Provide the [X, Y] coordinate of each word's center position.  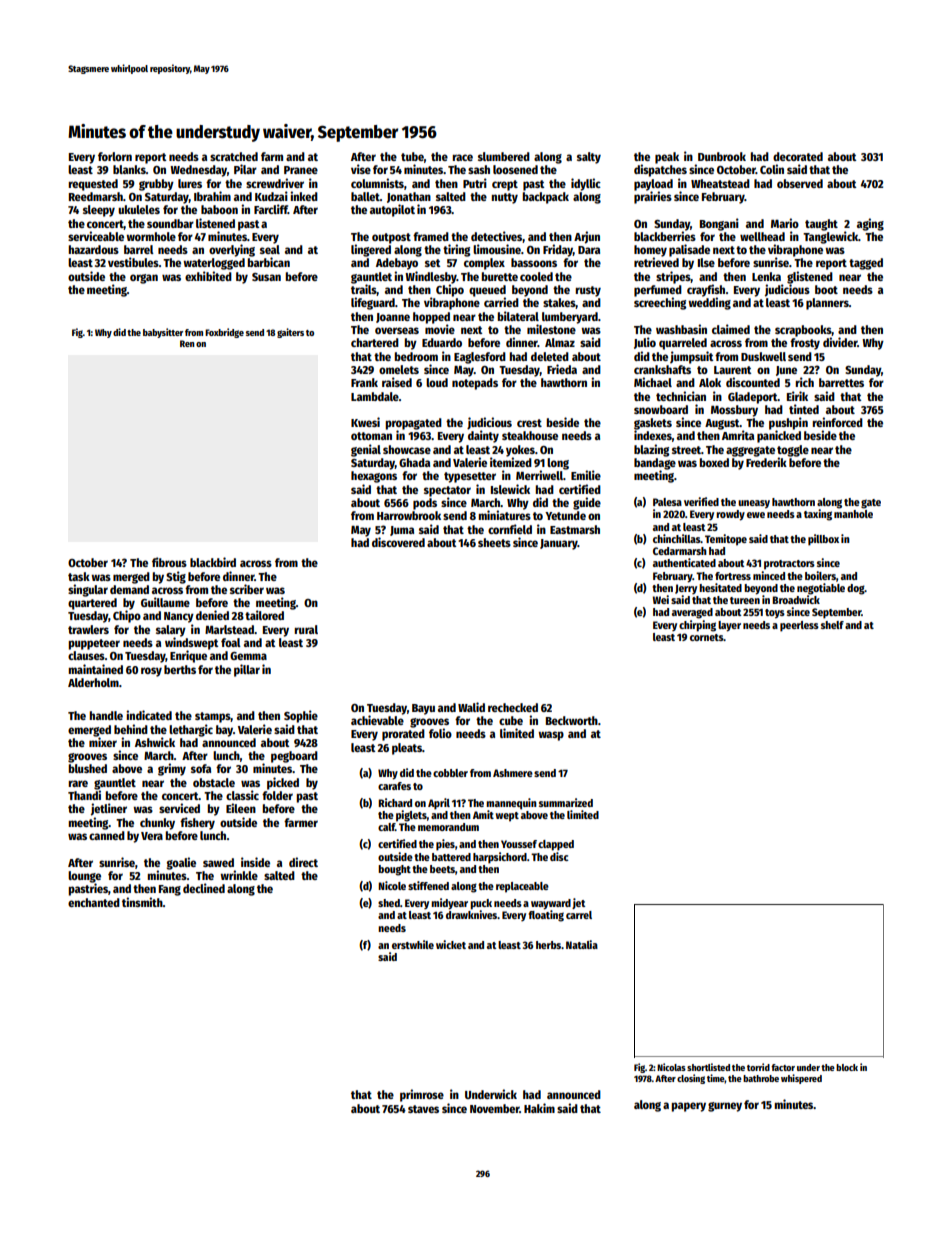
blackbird [213, 562]
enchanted [94, 902]
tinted [804, 409]
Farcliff [271, 209]
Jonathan [409, 197]
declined [204, 888]
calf [386, 827]
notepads [475, 384]
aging [870, 224]
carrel [579, 915]
